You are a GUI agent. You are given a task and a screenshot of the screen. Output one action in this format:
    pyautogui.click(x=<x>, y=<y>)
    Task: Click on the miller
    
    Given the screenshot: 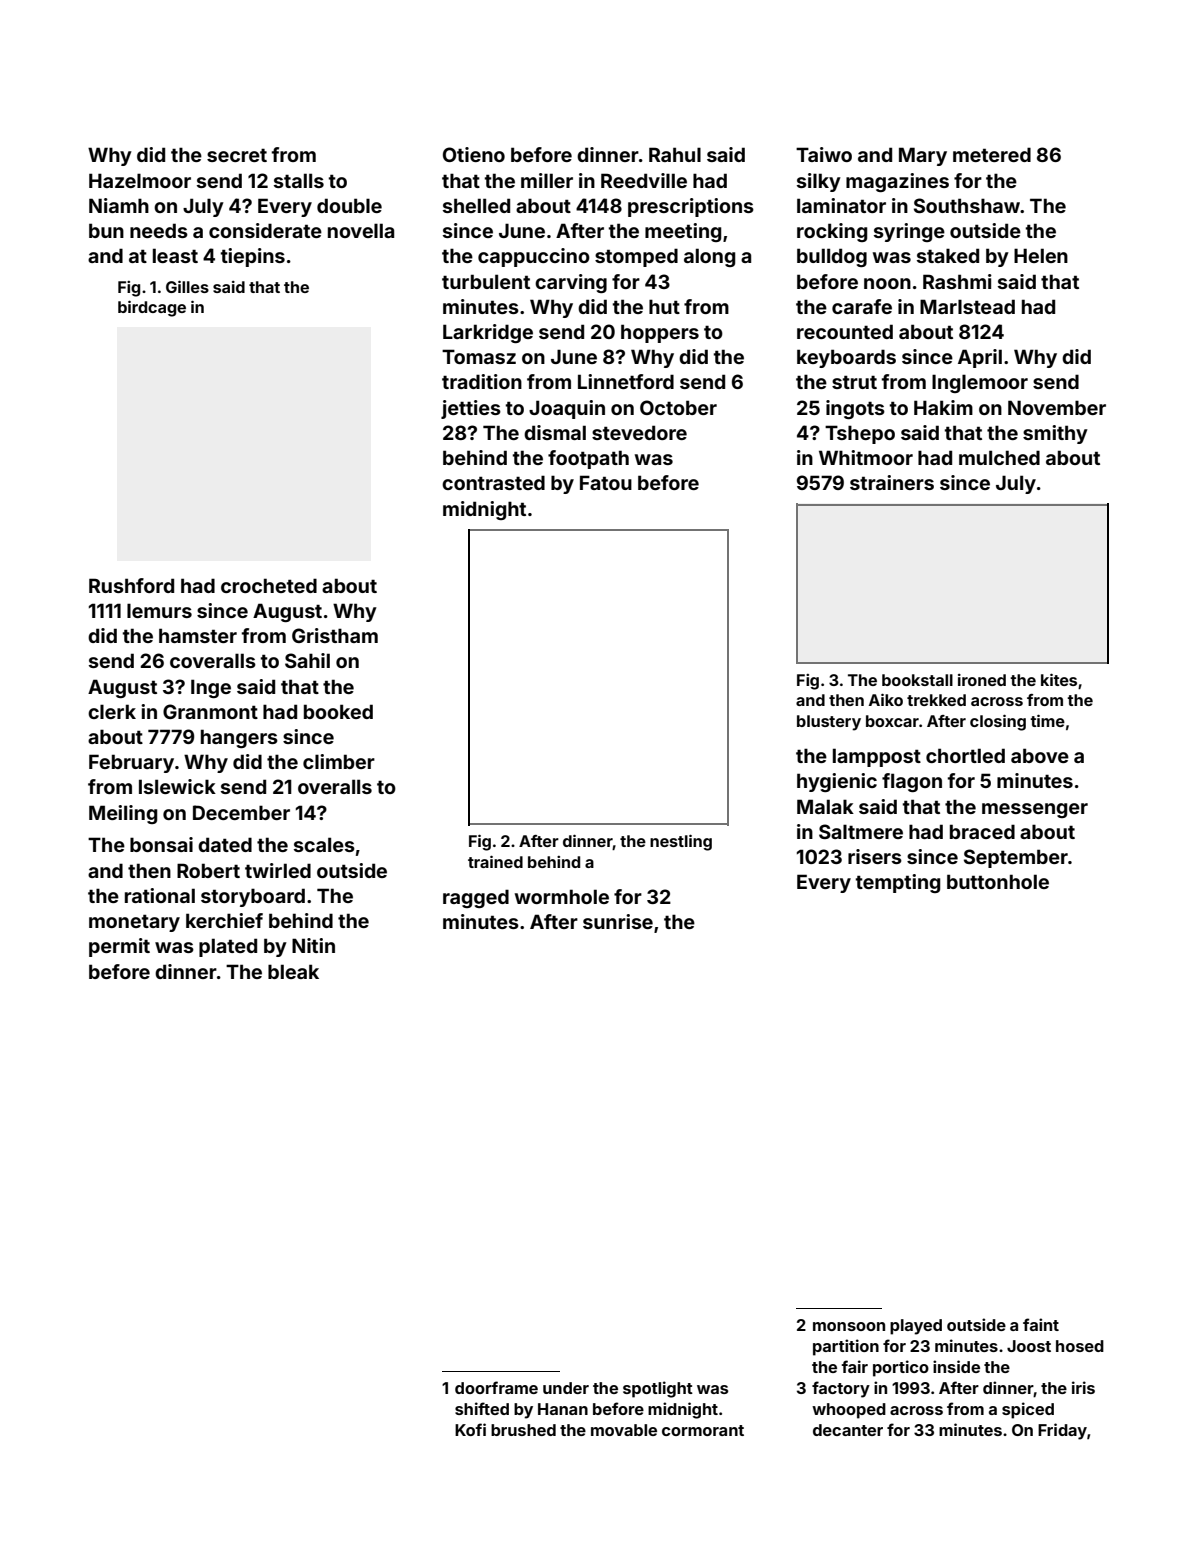 What is the action you would take?
    pyautogui.click(x=547, y=180)
